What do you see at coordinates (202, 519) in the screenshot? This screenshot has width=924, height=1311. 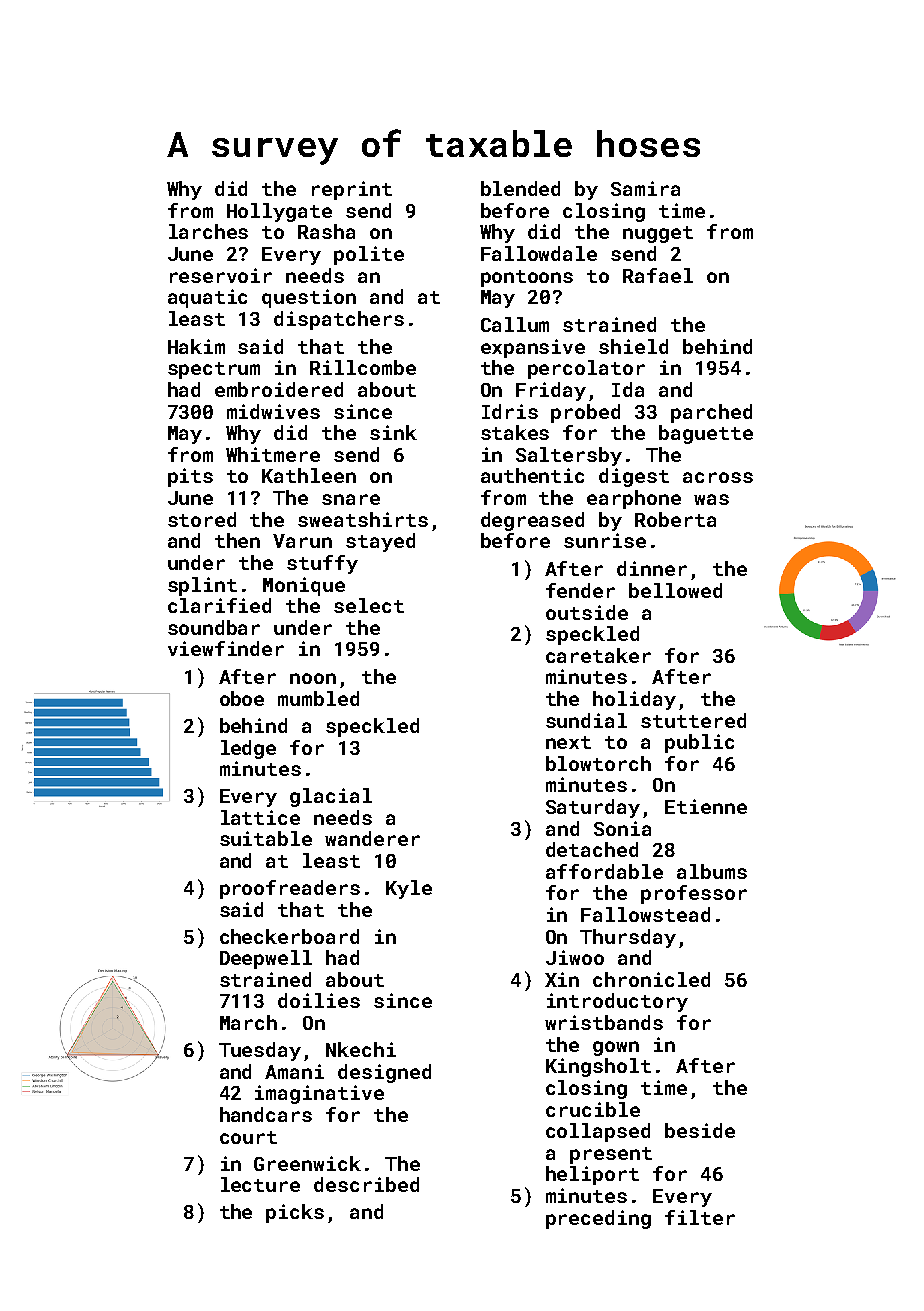 I see `stored` at bounding box center [202, 519].
